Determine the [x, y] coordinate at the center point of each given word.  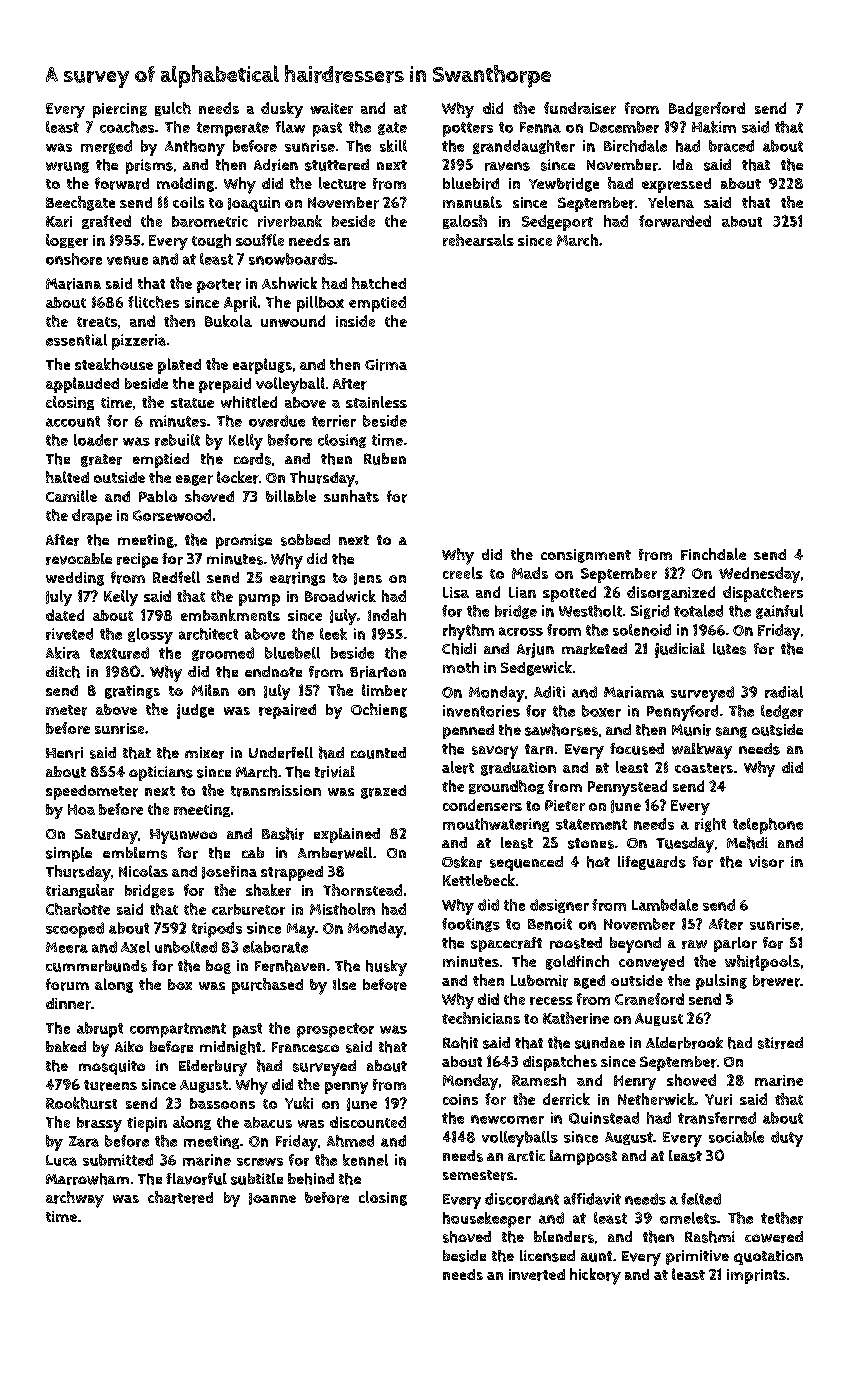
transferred [717, 1118]
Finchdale [713, 554]
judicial [680, 650]
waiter [331, 108]
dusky [282, 110]
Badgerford [707, 109]
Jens [368, 579]
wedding [75, 579]
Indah [387, 615]
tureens [110, 1085]
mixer [204, 753]
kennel [365, 1160]
